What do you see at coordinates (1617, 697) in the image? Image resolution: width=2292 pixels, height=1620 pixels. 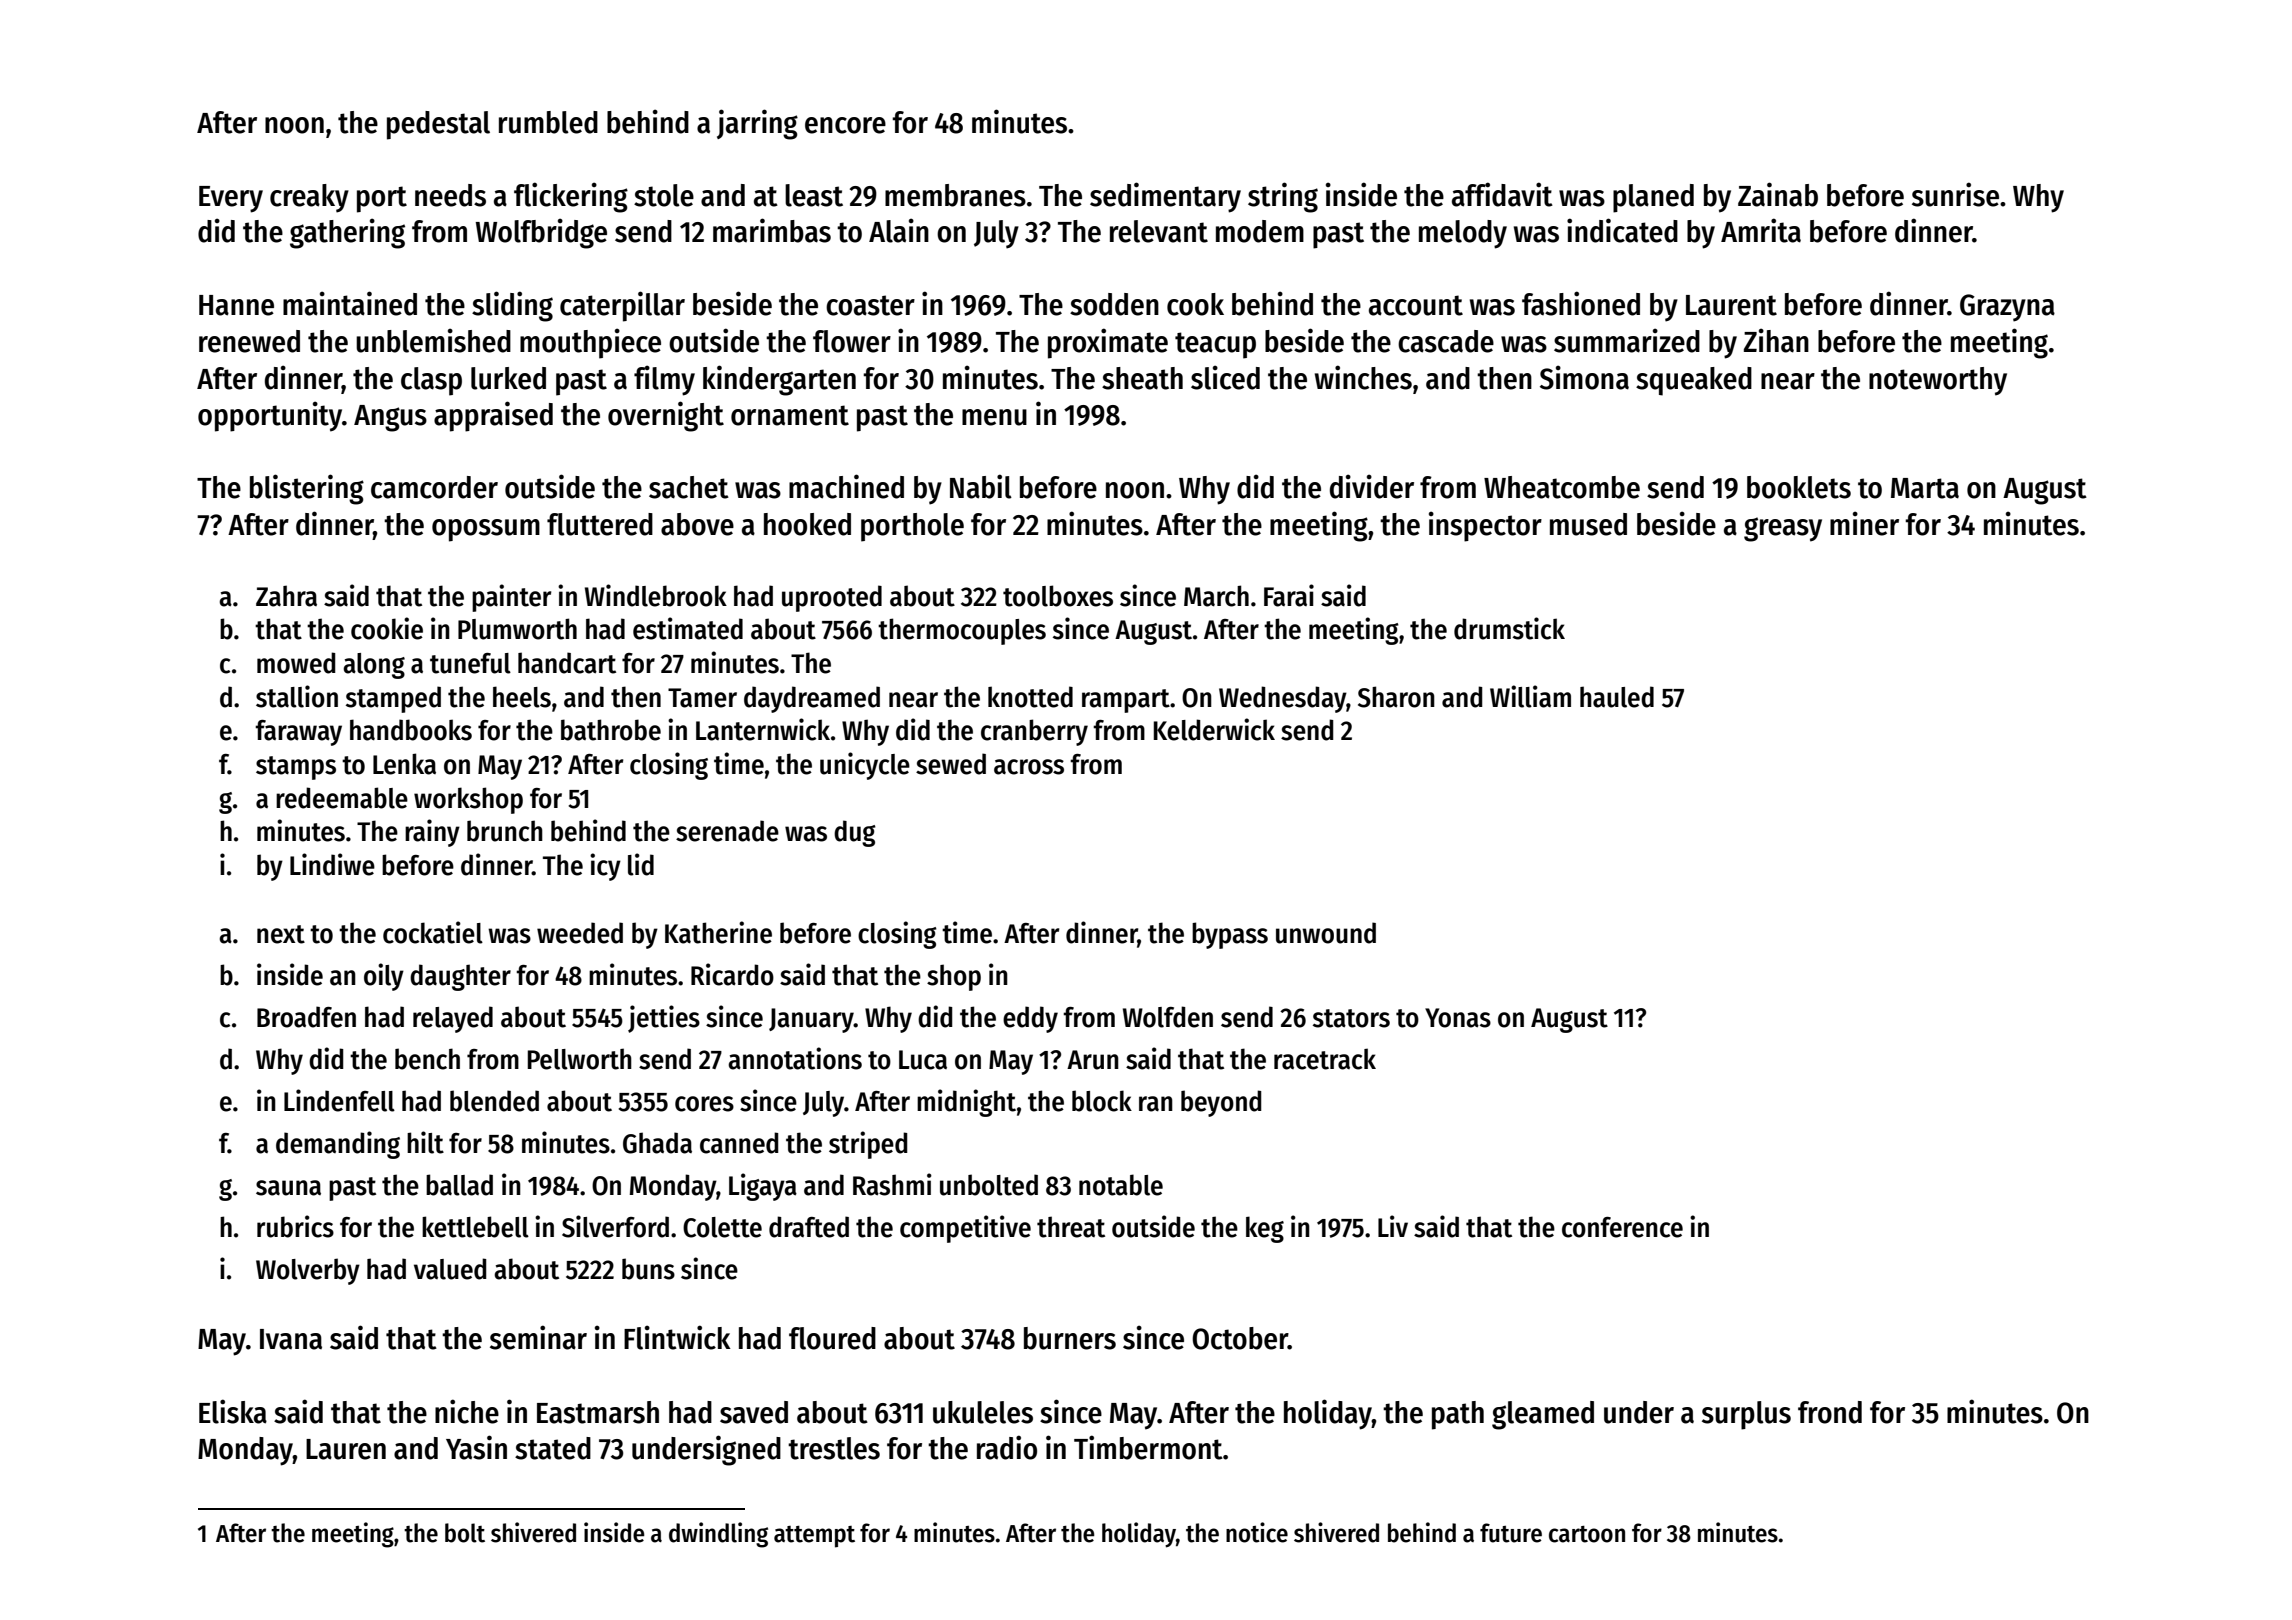 I see `hauled` at bounding box center [1617, 697].
